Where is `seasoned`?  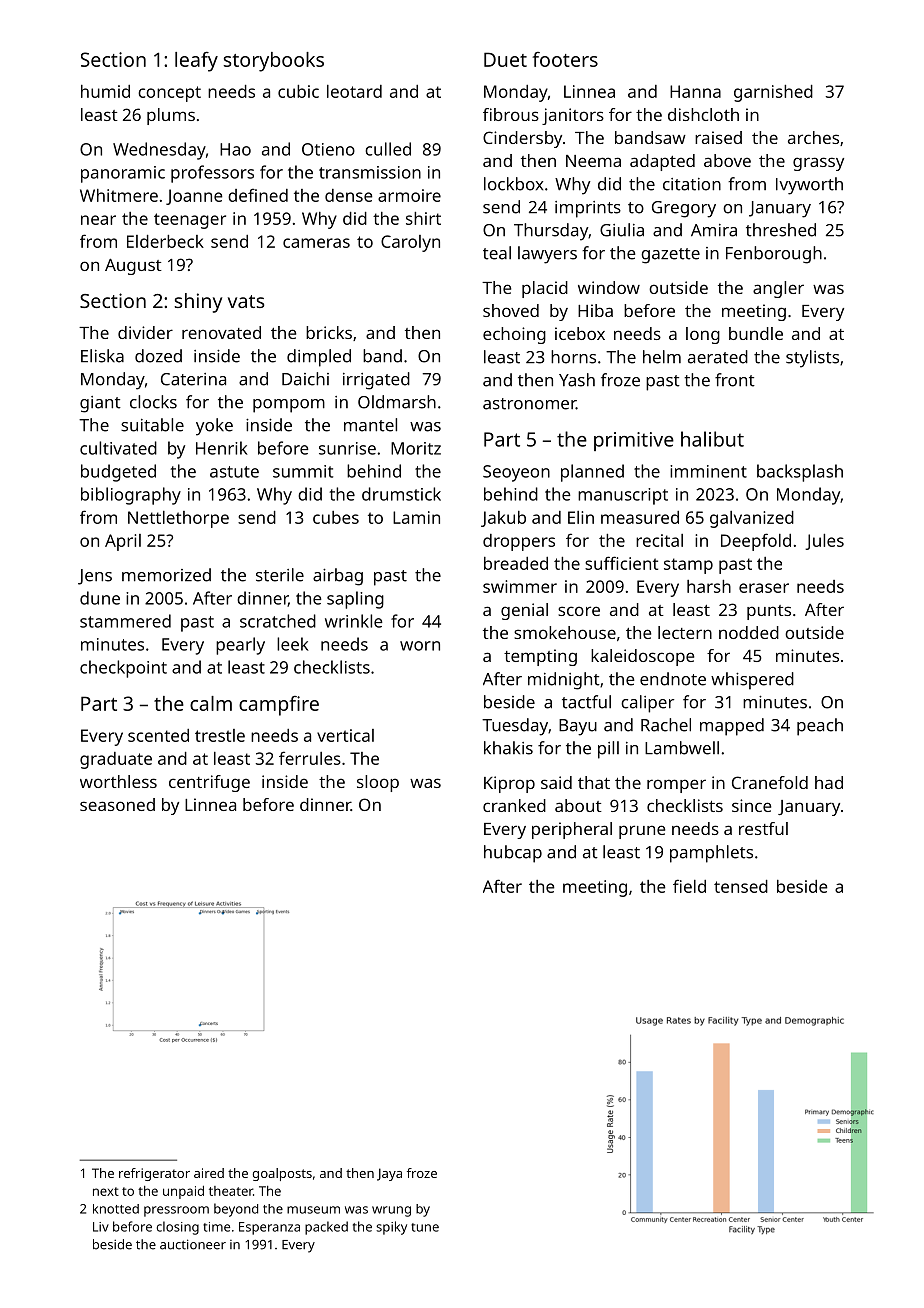
seasoned is located at coordinates (117, 804).
